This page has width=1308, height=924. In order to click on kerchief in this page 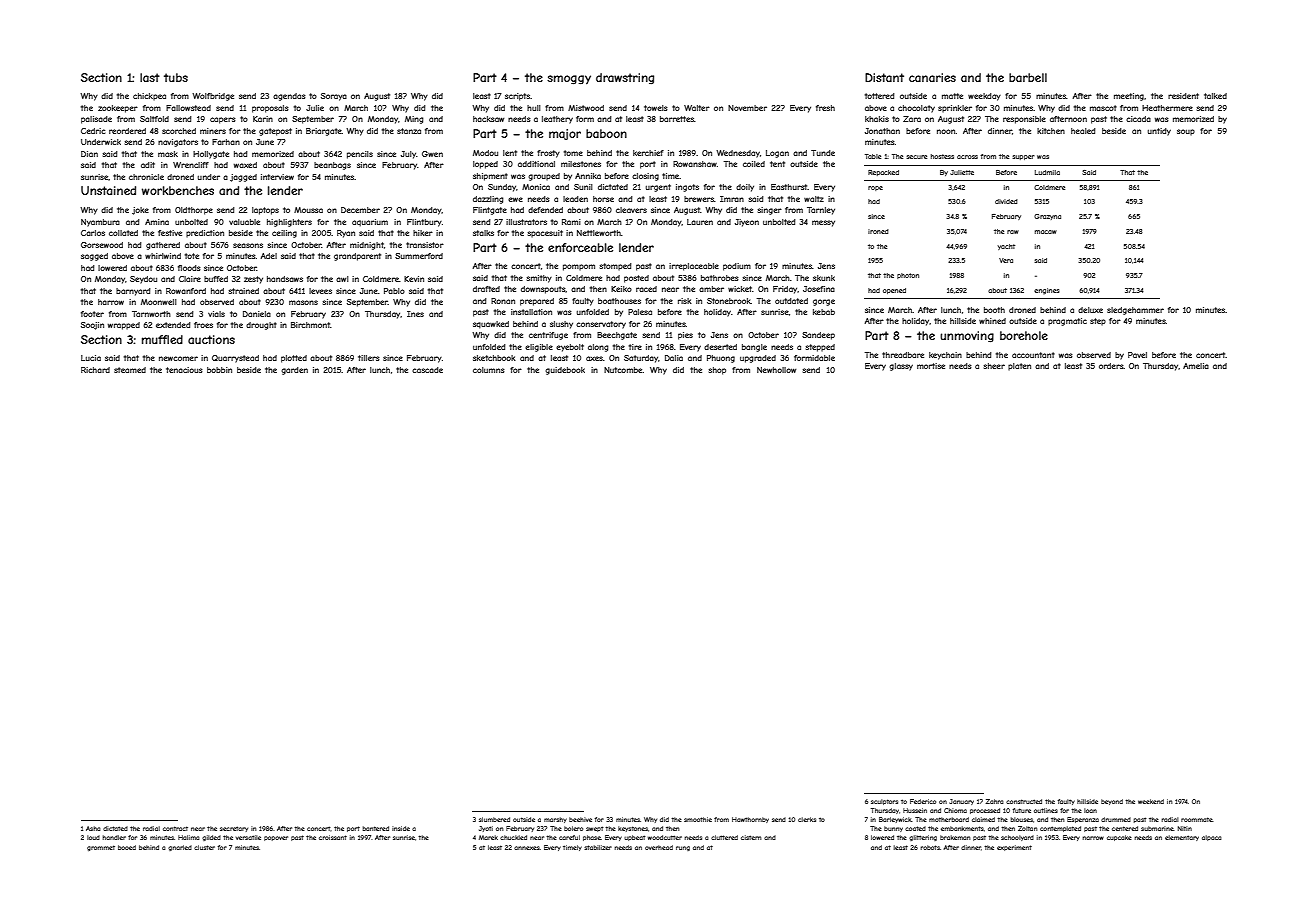, I will do `click(648, 153)`.
